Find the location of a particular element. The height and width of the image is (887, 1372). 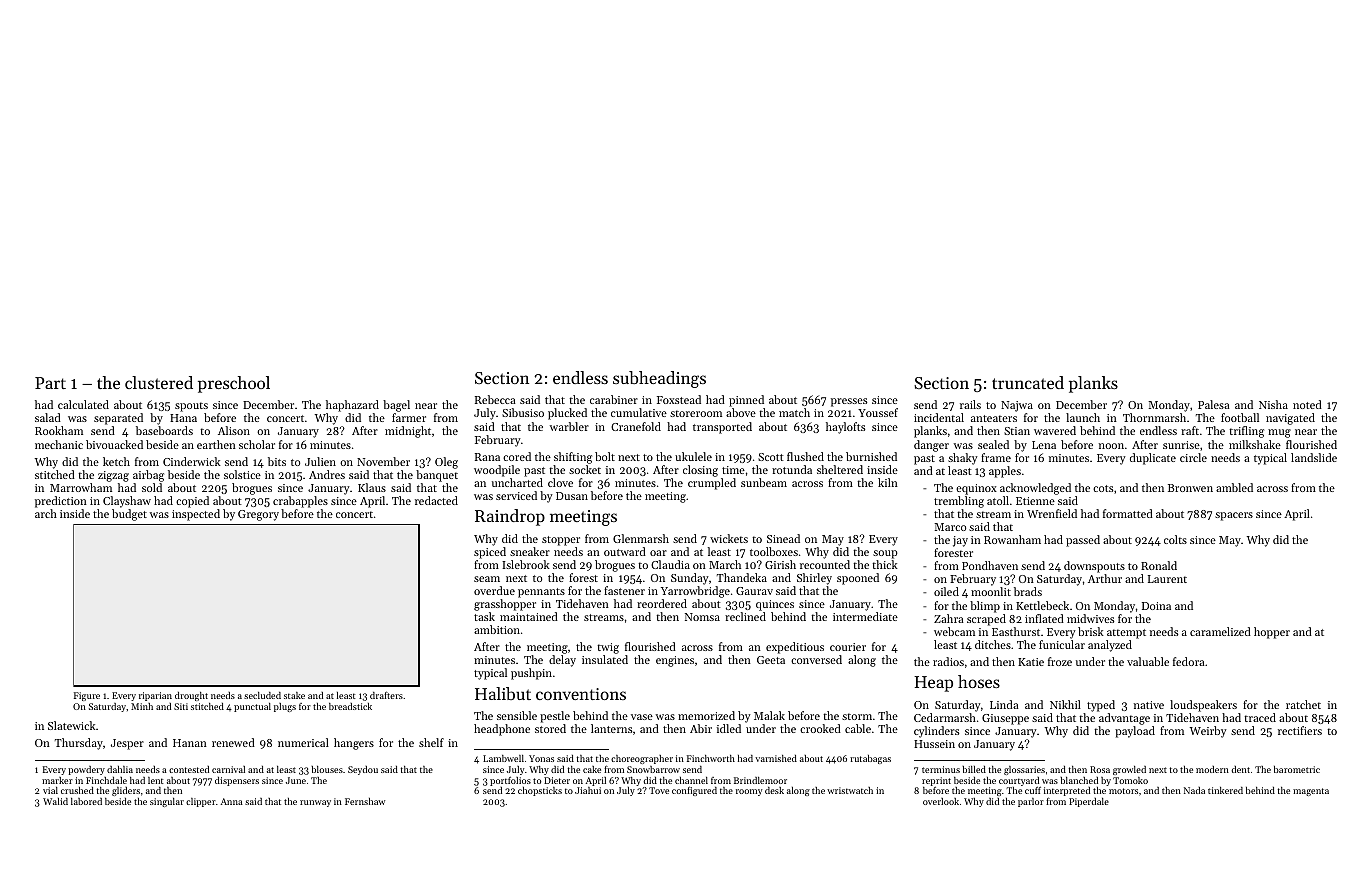

analyzed is located at coordinates (1110, 646).
